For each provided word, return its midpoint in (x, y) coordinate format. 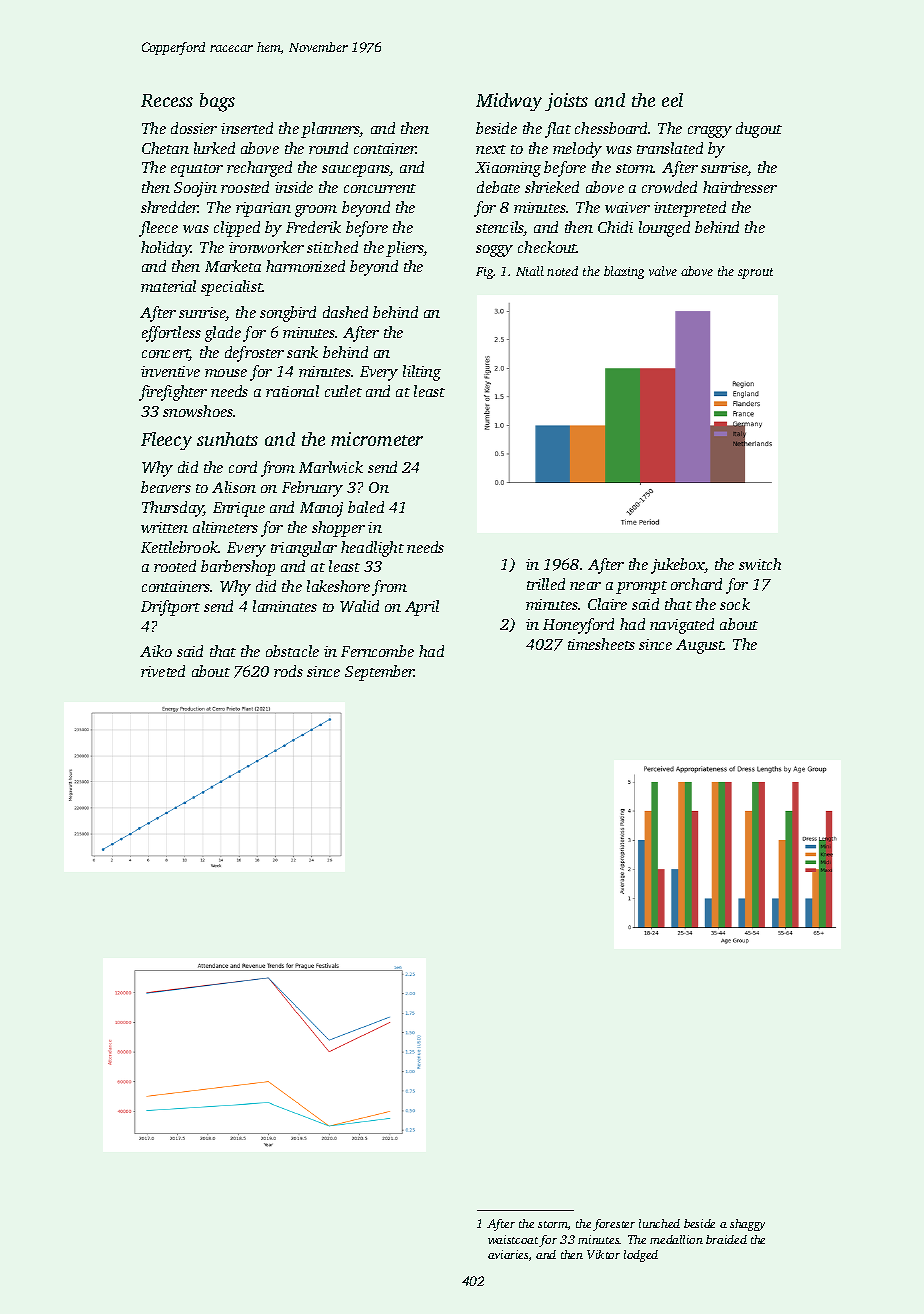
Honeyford (578, 626)
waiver (627, 207)
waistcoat (513, 1239)
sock (735, 604)
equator (197, 170)
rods (288, 671)
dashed (345, 312)
